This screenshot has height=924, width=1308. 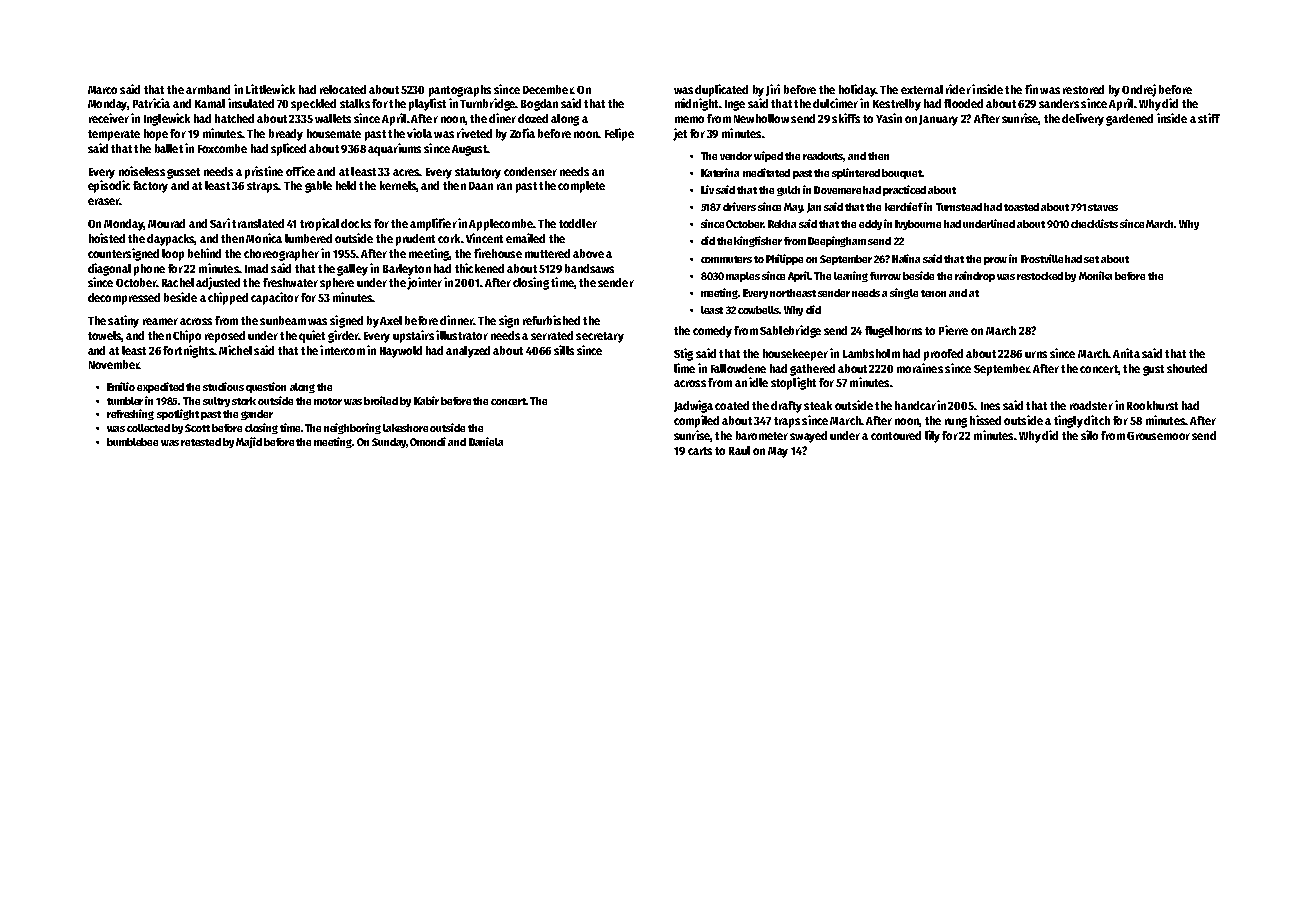 I want to click on daypacks, so click(x=171, y=240).
